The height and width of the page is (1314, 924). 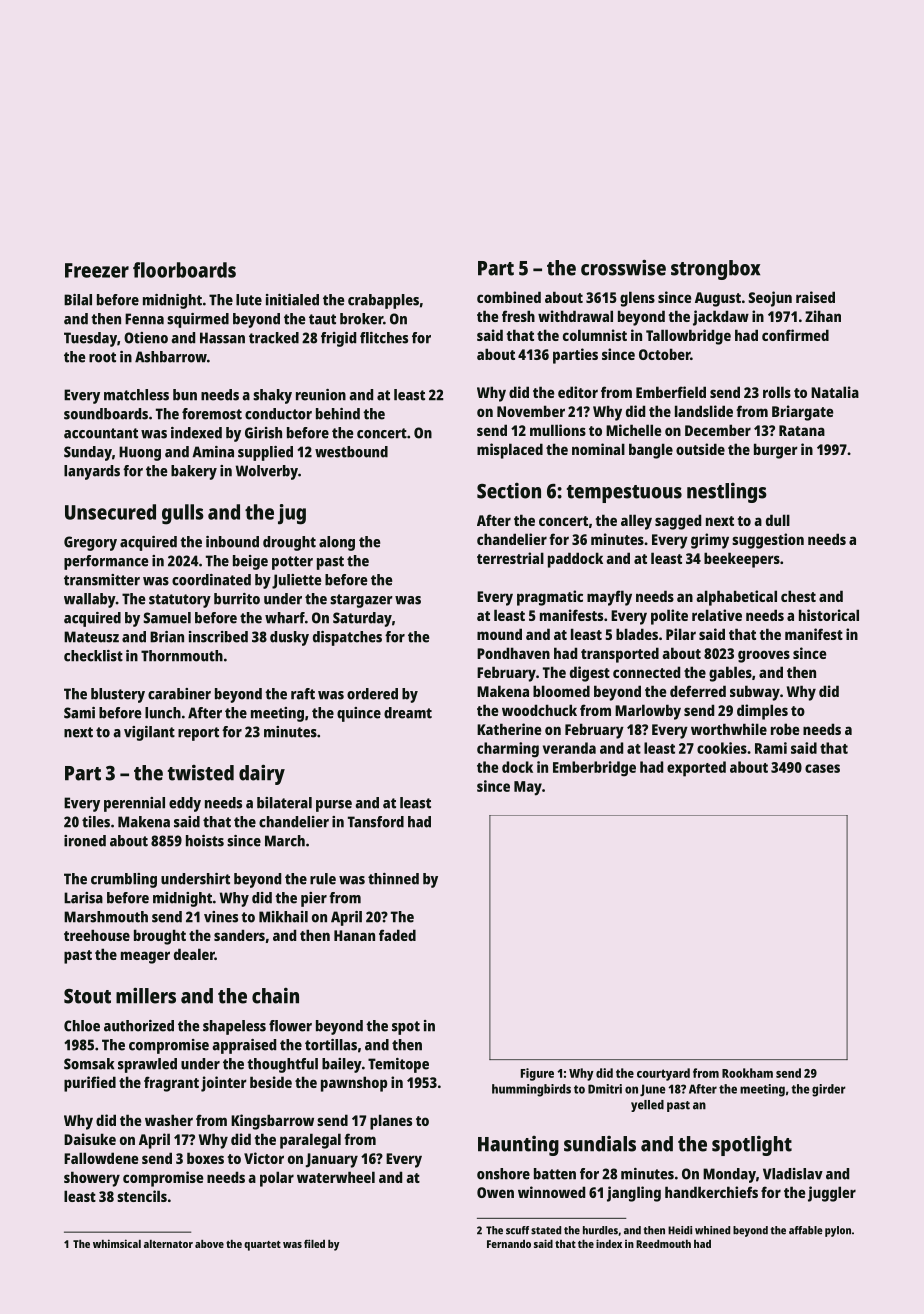 I want to click on Freezer, so click(x=97, y=270).
